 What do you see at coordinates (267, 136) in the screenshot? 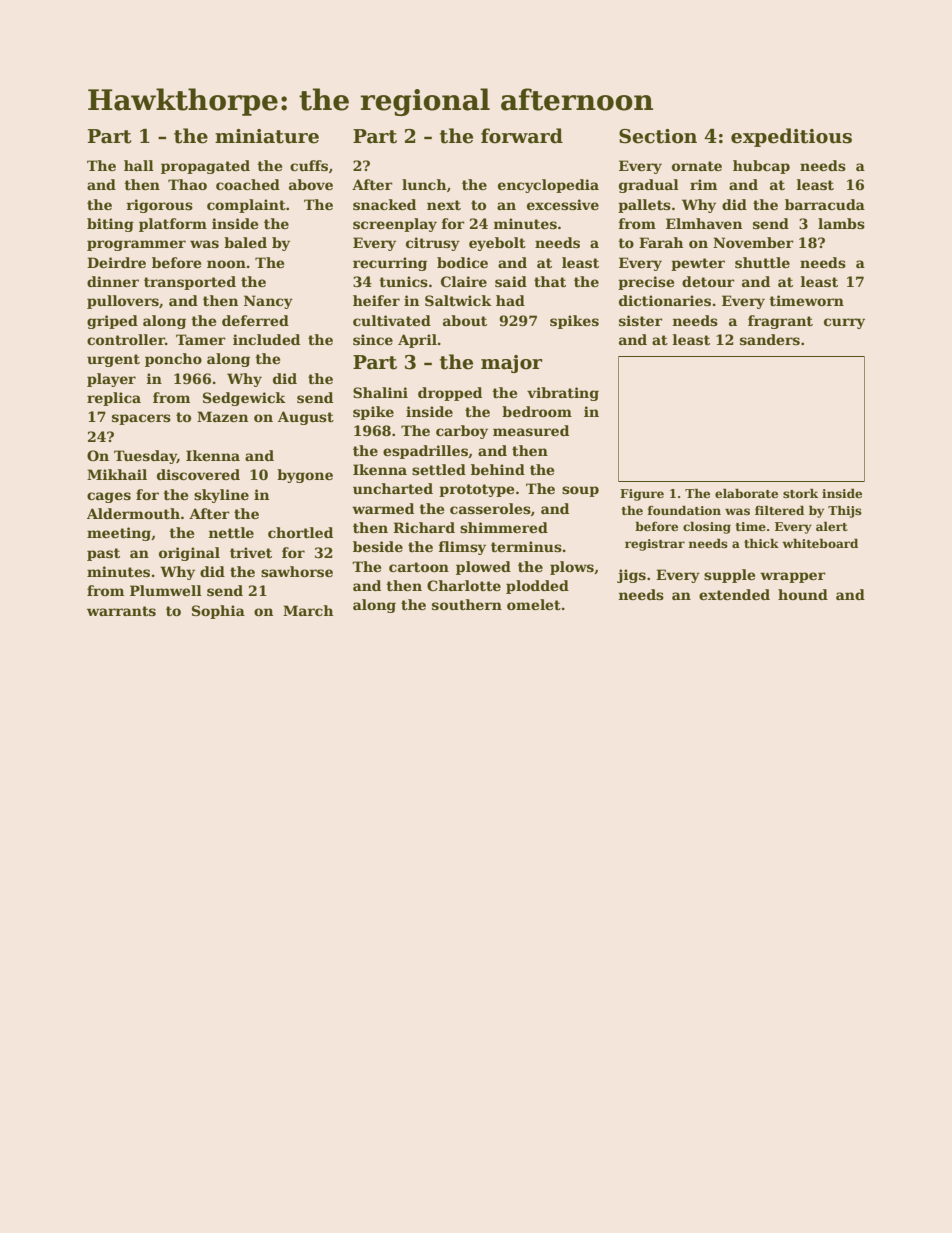
I see `miniature` at bounding box center [267, 136].
